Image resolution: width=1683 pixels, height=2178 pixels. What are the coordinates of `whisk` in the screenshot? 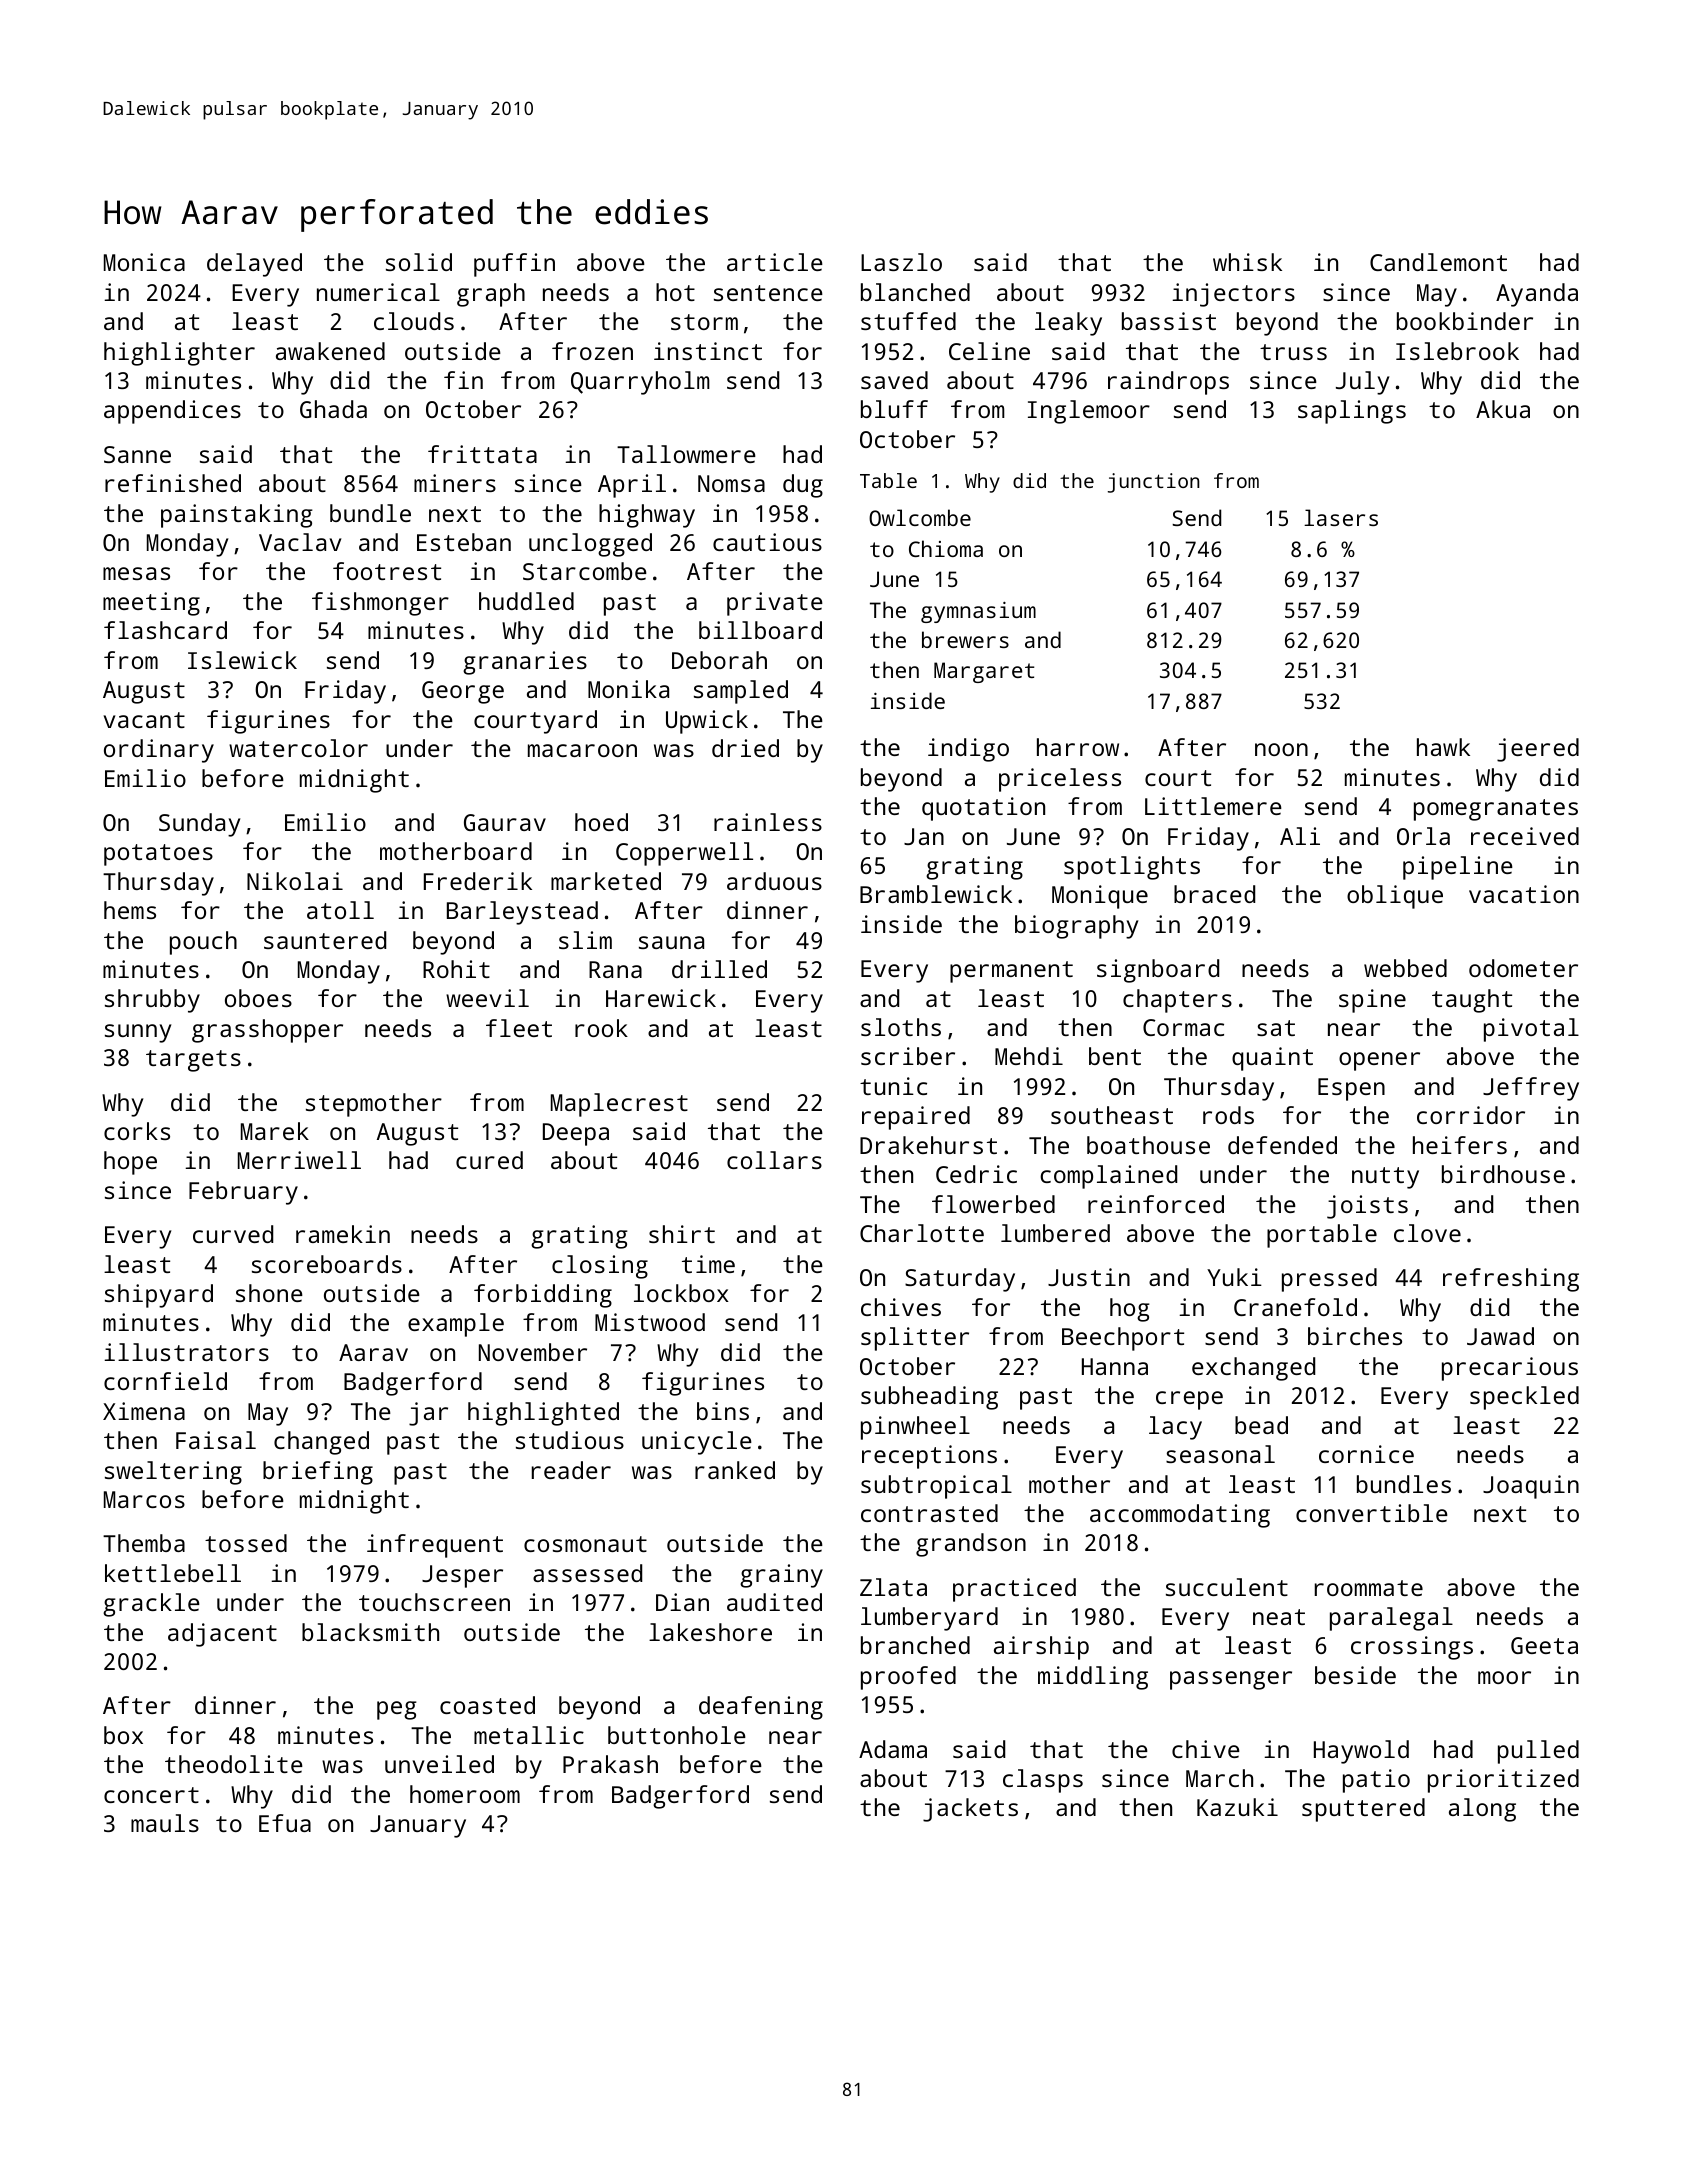 It's located at (1247, 262).
